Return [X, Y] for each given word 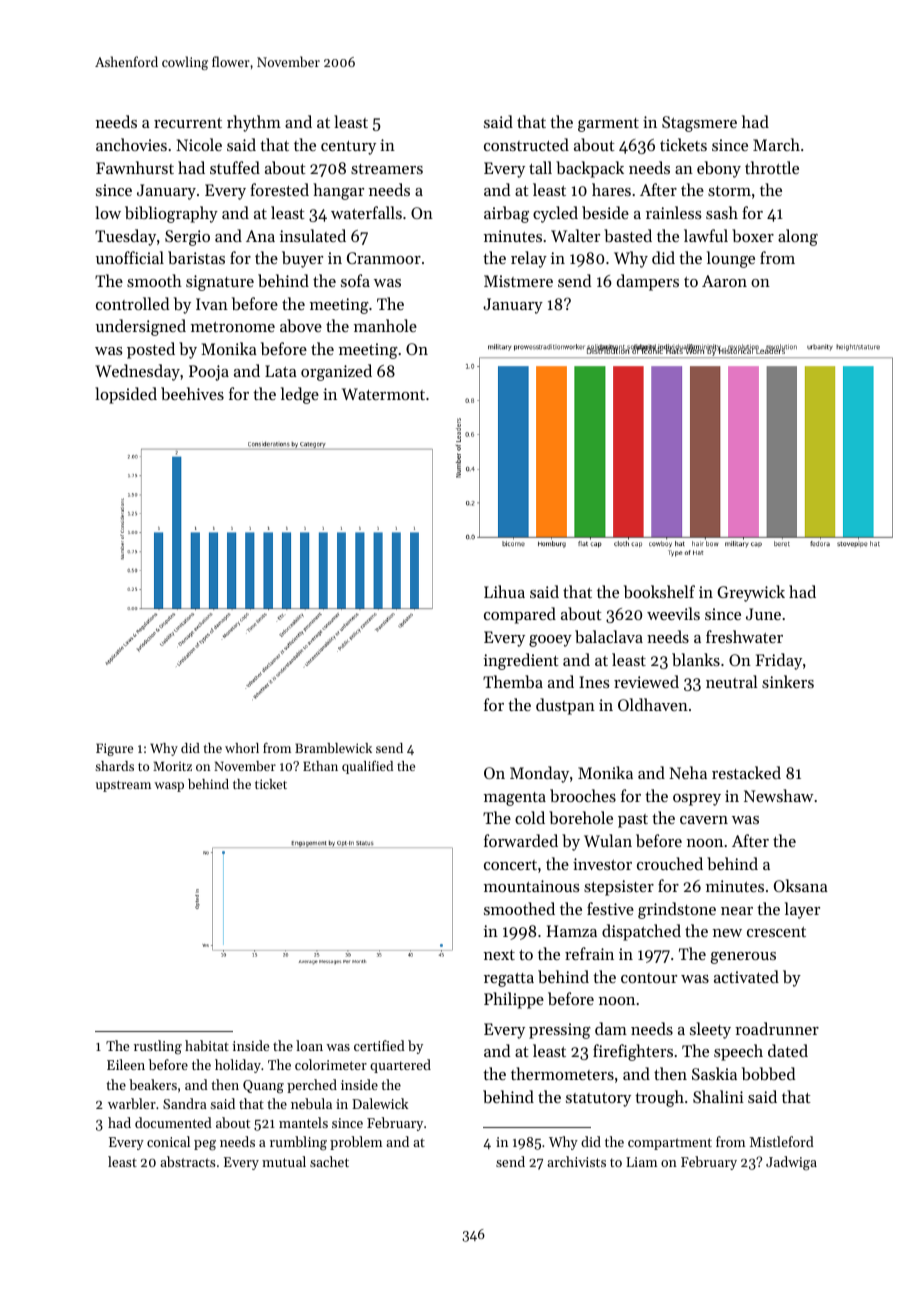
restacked [746, 772]
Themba [513, 681]
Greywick [751, 593]
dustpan [565, 706]
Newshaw [778, 795]
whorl [242, 748]
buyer [302, 259]
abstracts [188, 1161]
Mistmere [518, 281]
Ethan [320, 766]
